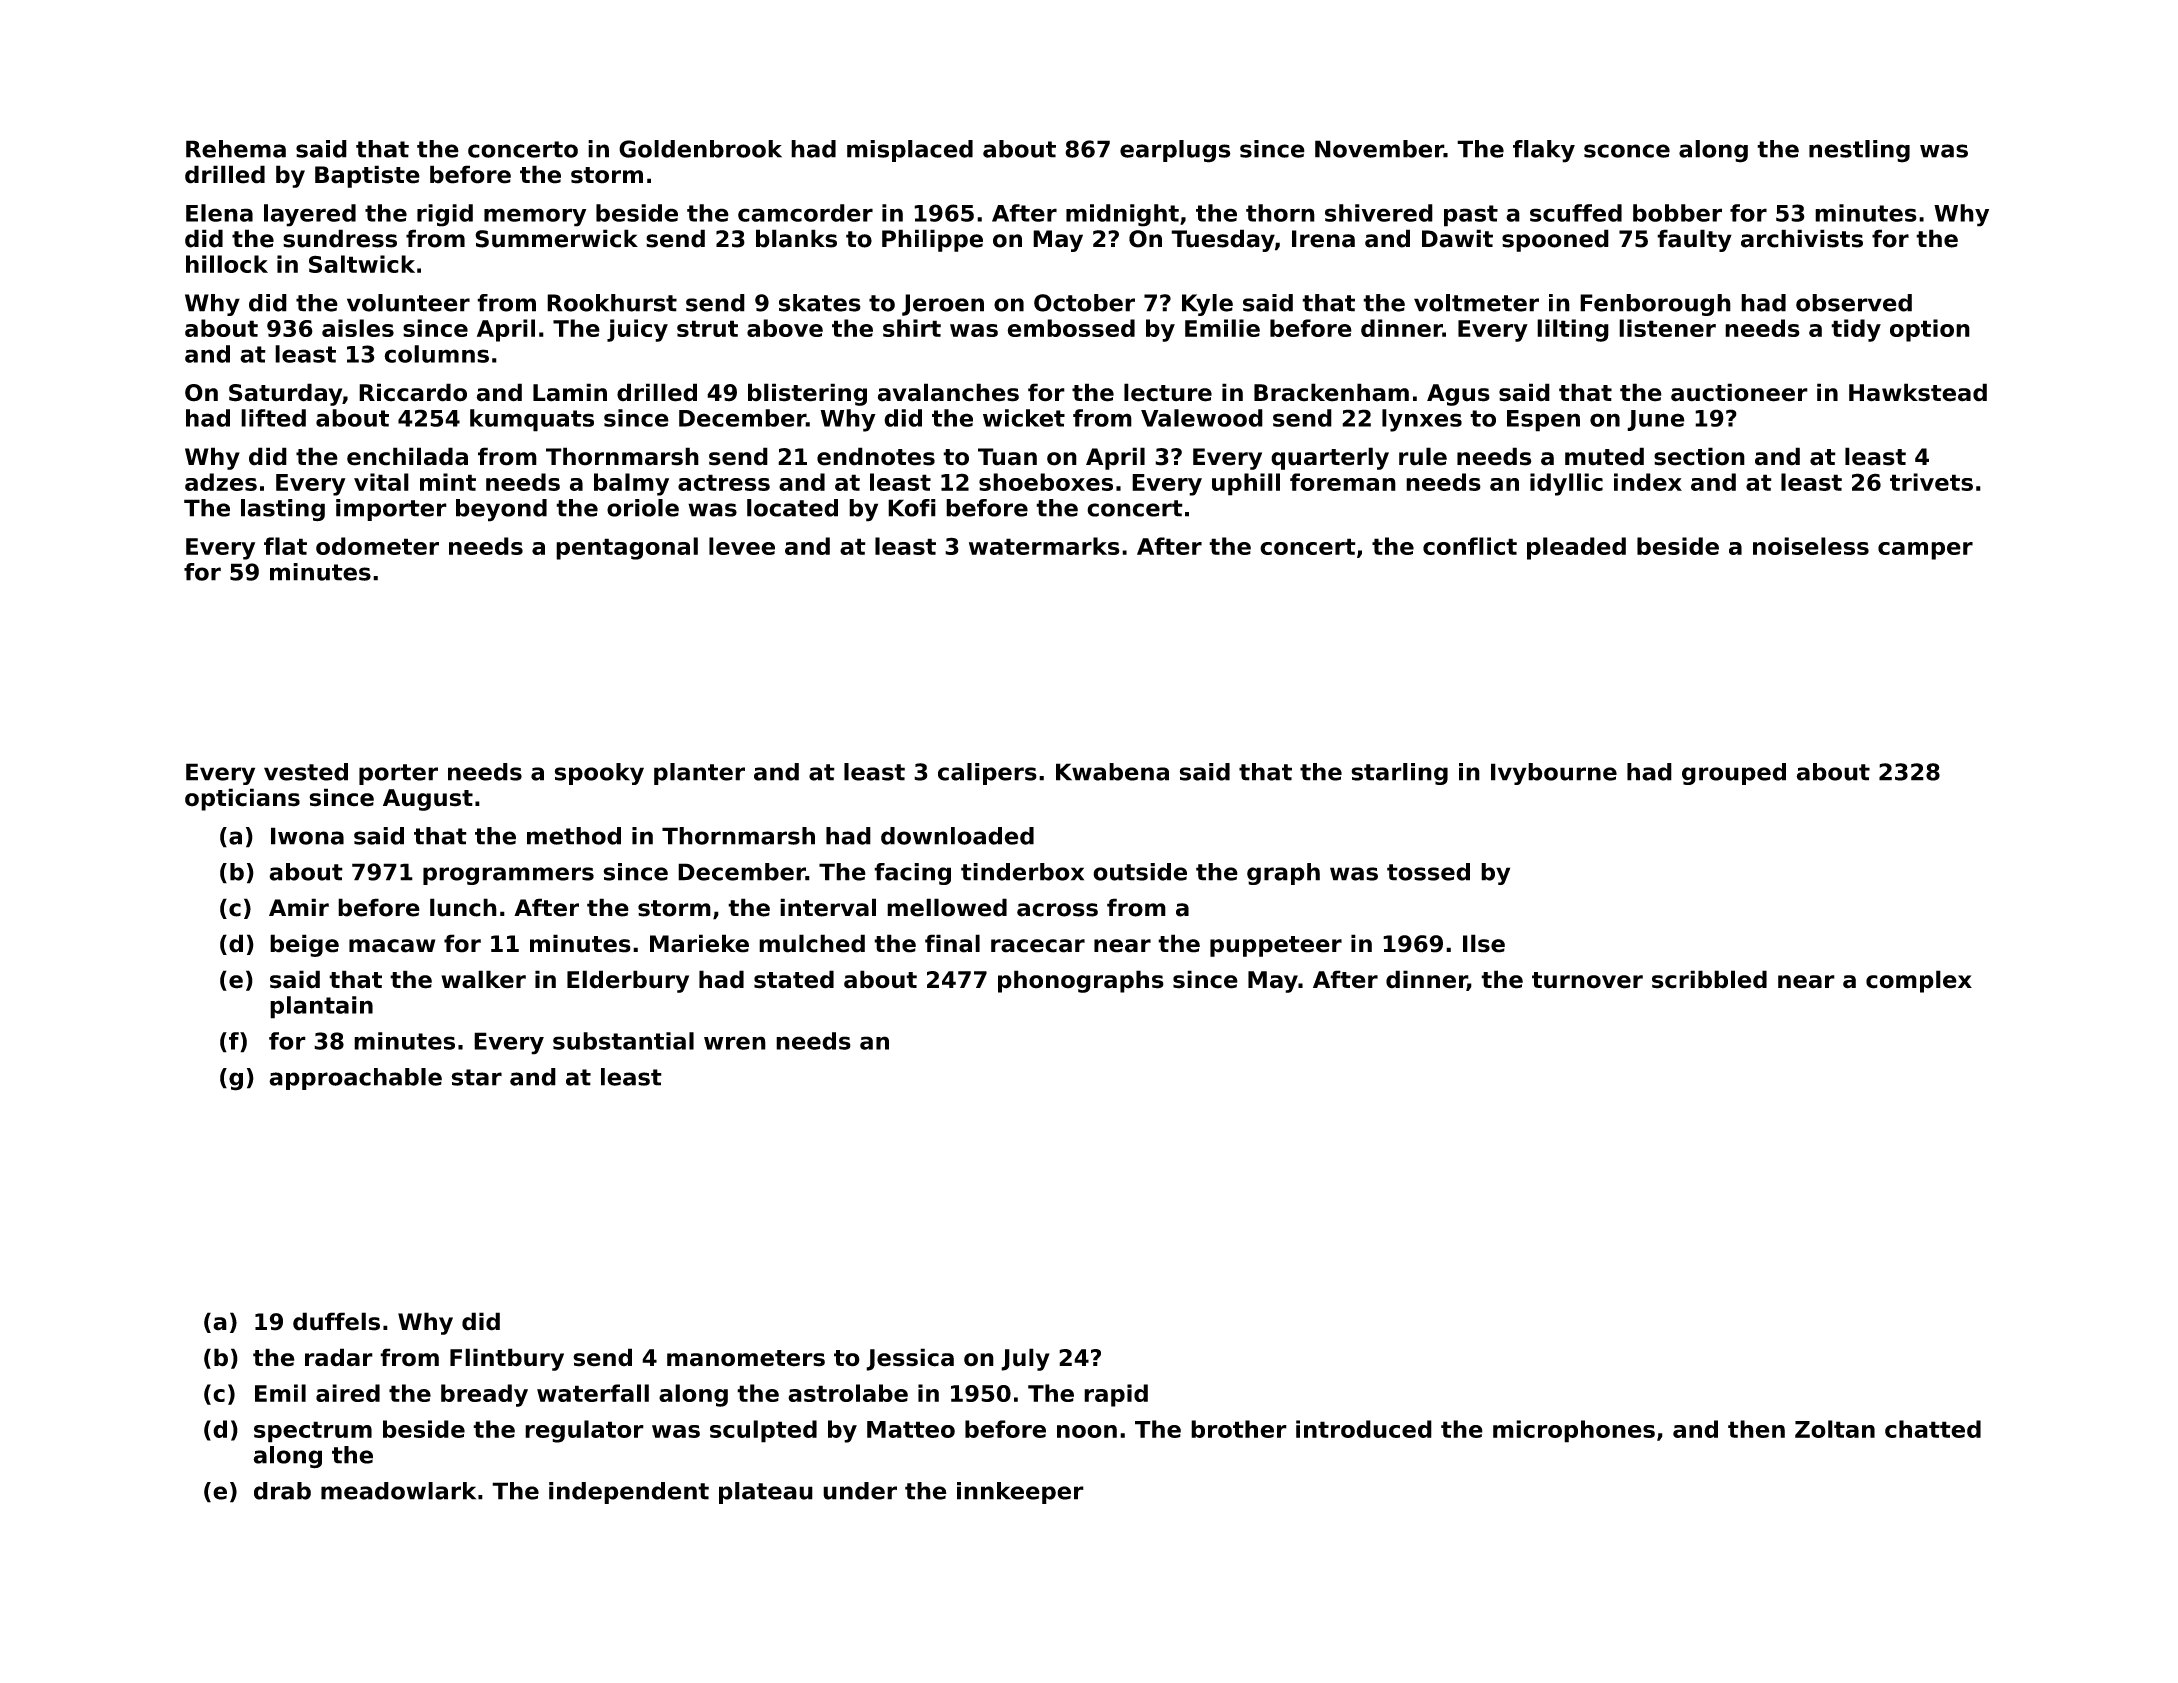  Describe the element at coordinates (1859, 151) in the page. I see `nestling` at that location.
